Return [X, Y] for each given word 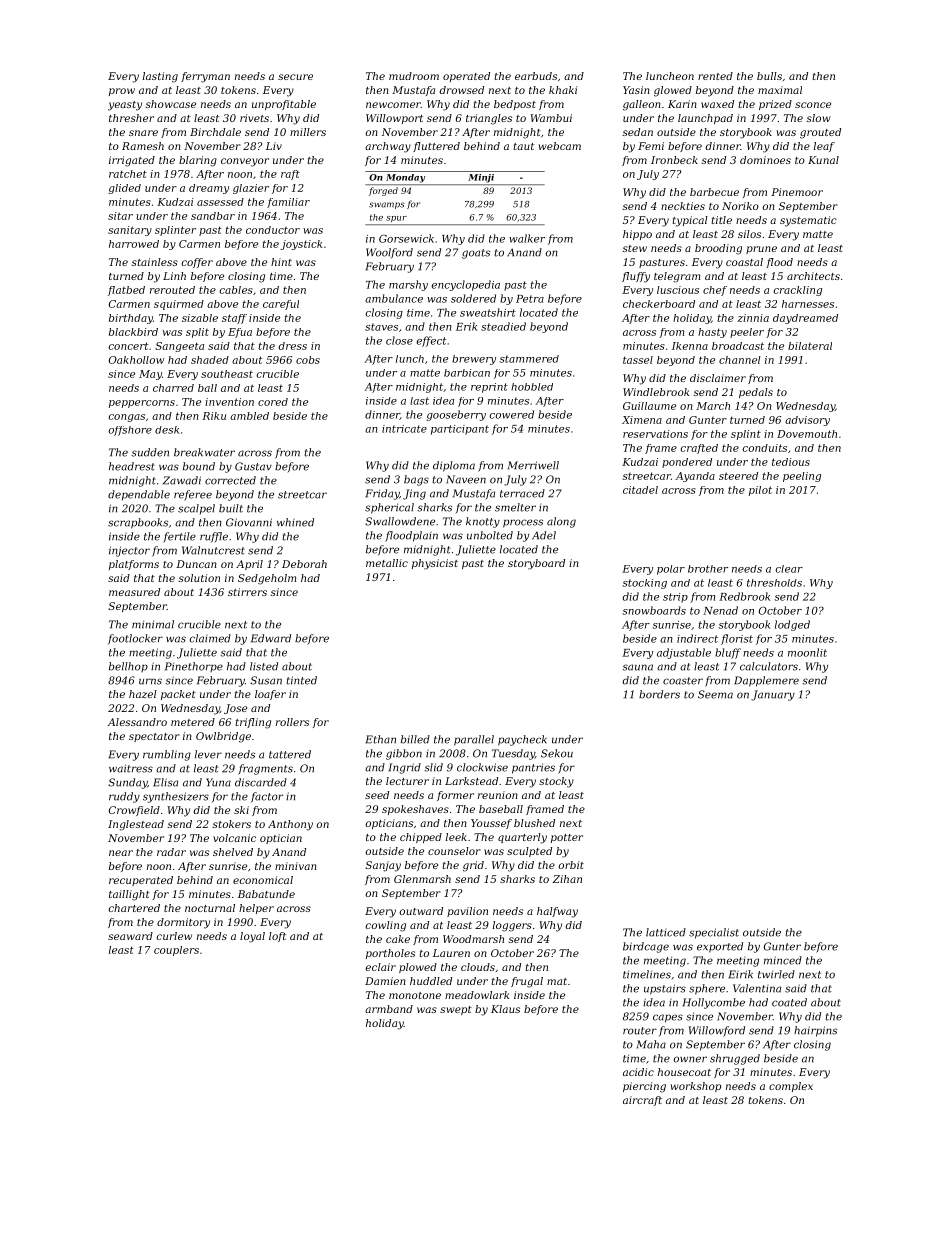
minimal [153, 624]
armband [389, 1009]
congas [126, 418]
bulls [769, 76]
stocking [645, 584]
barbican [467, 373]
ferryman [205, 77]
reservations [655, 434]
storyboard [536, 564]
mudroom [414, 76]
